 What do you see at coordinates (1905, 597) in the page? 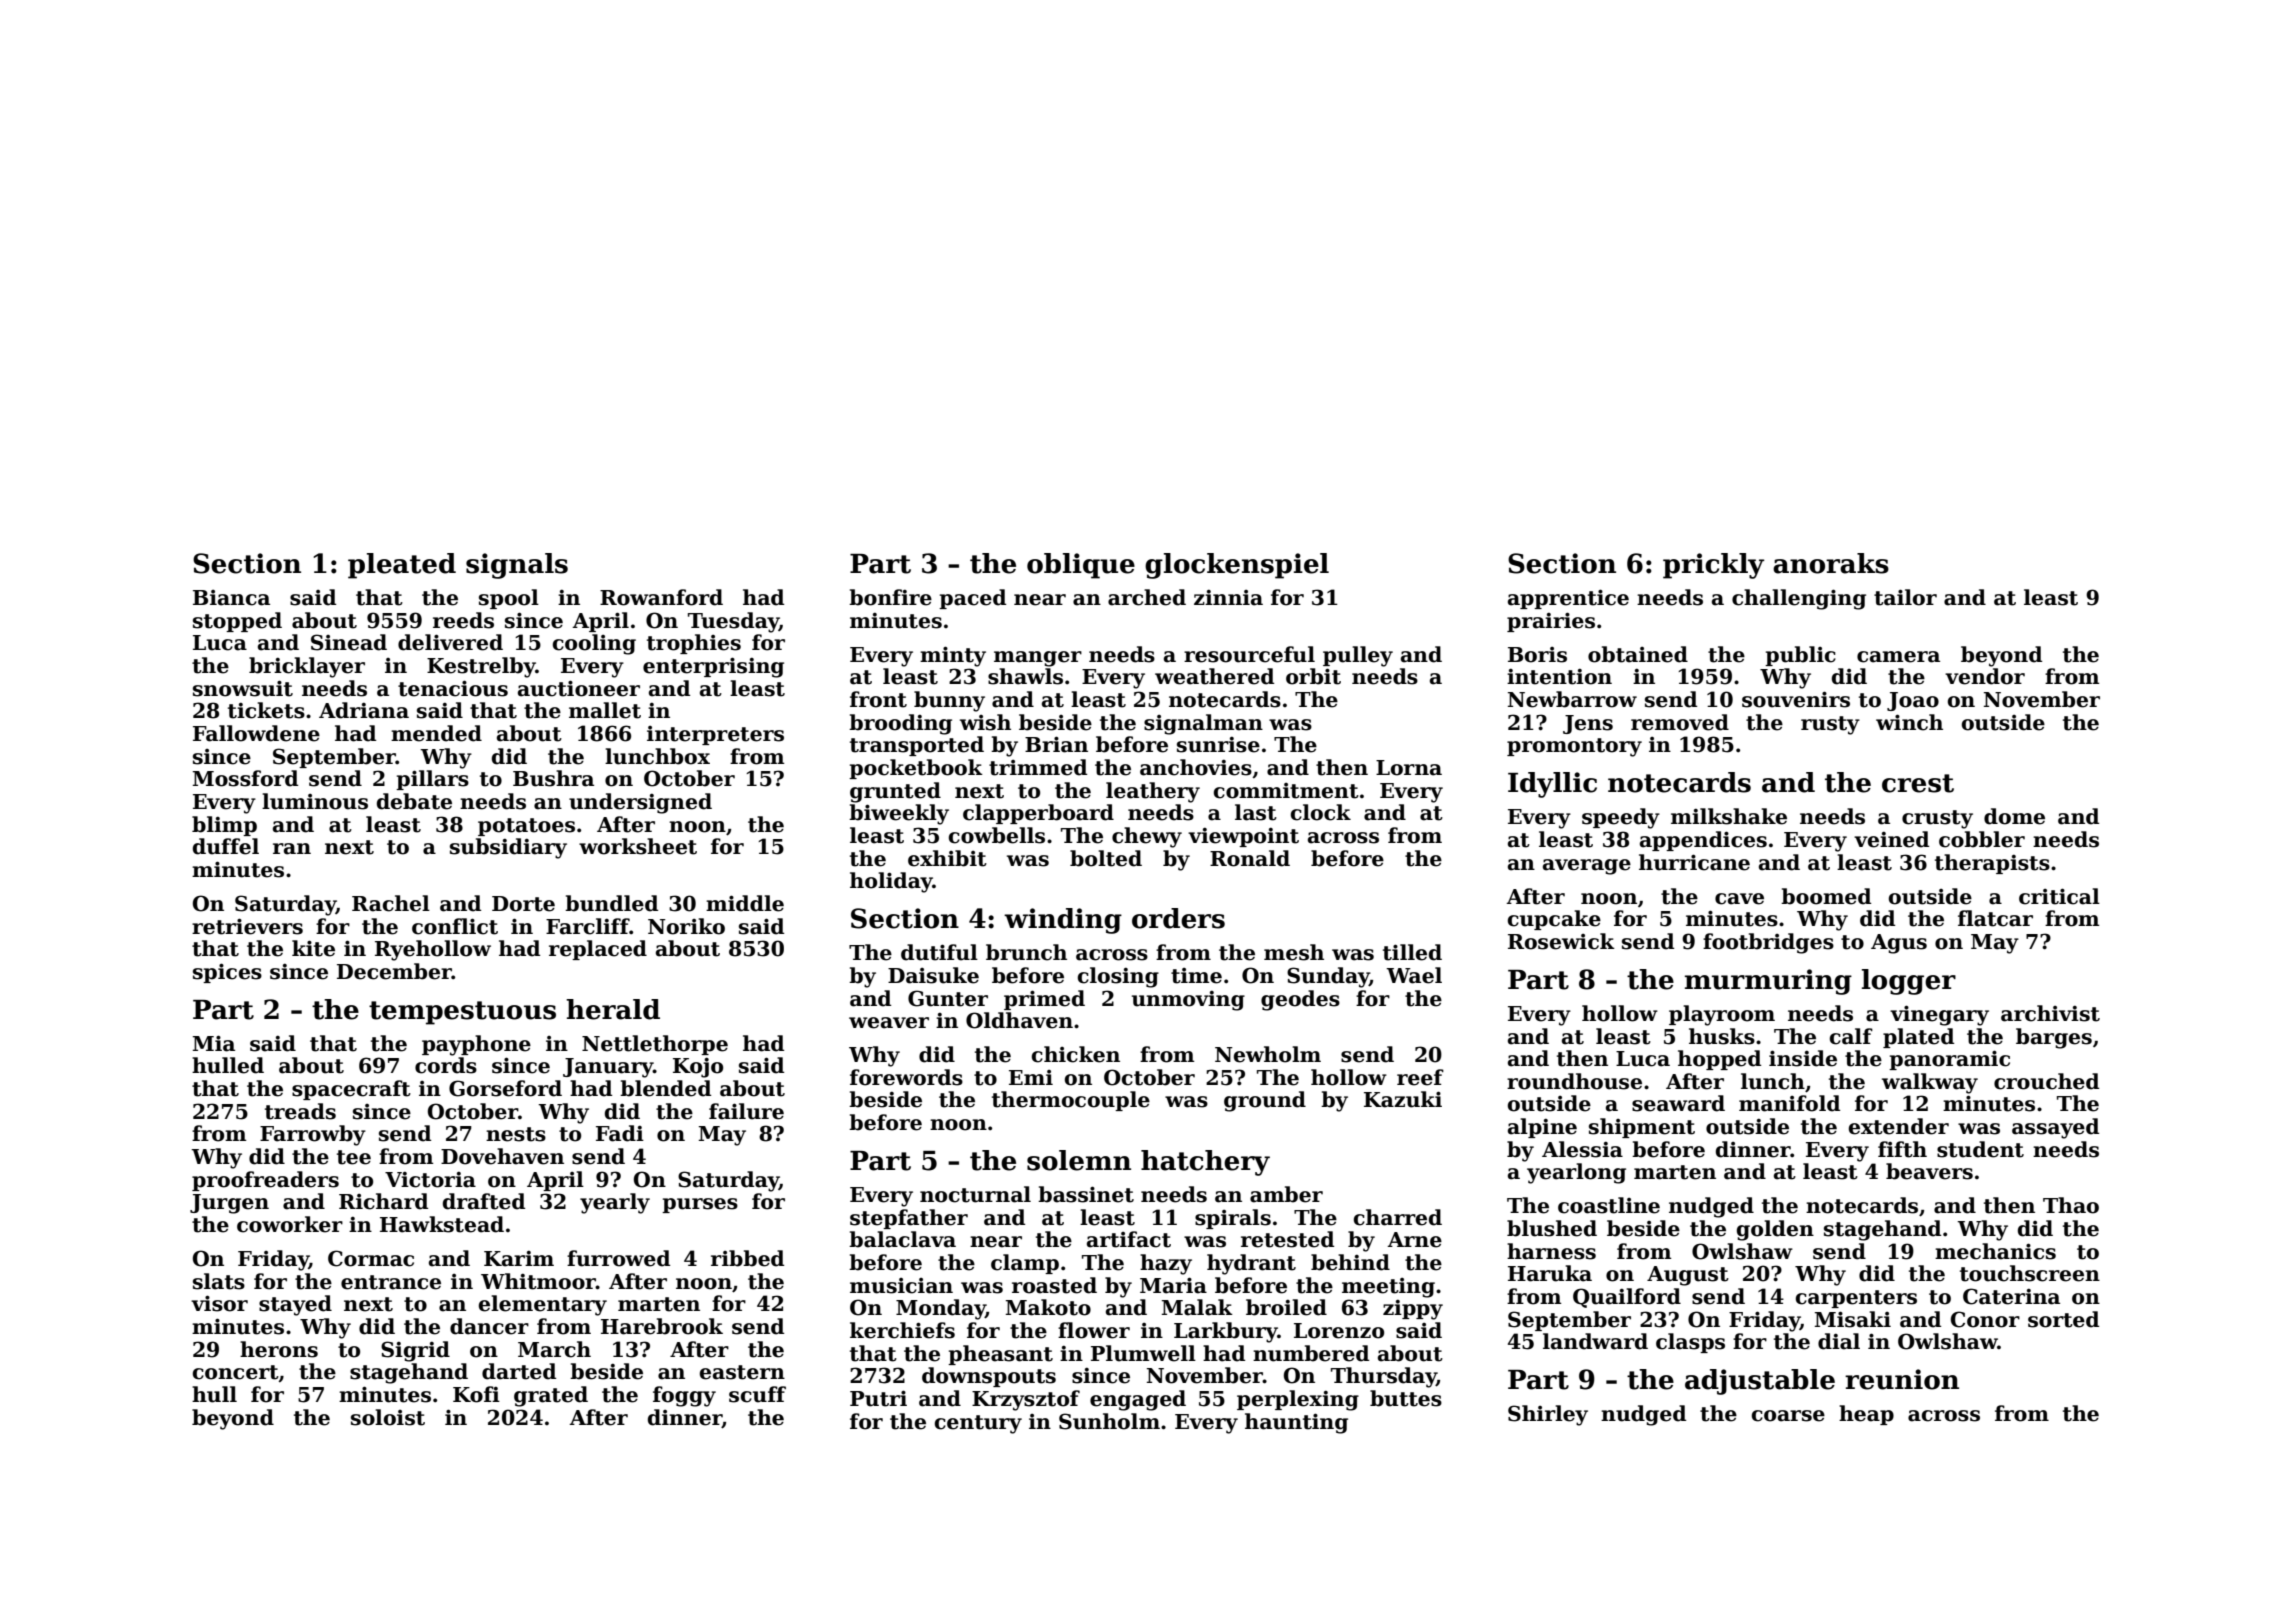
I see `tailor` at bounding box center [1905, 597].
